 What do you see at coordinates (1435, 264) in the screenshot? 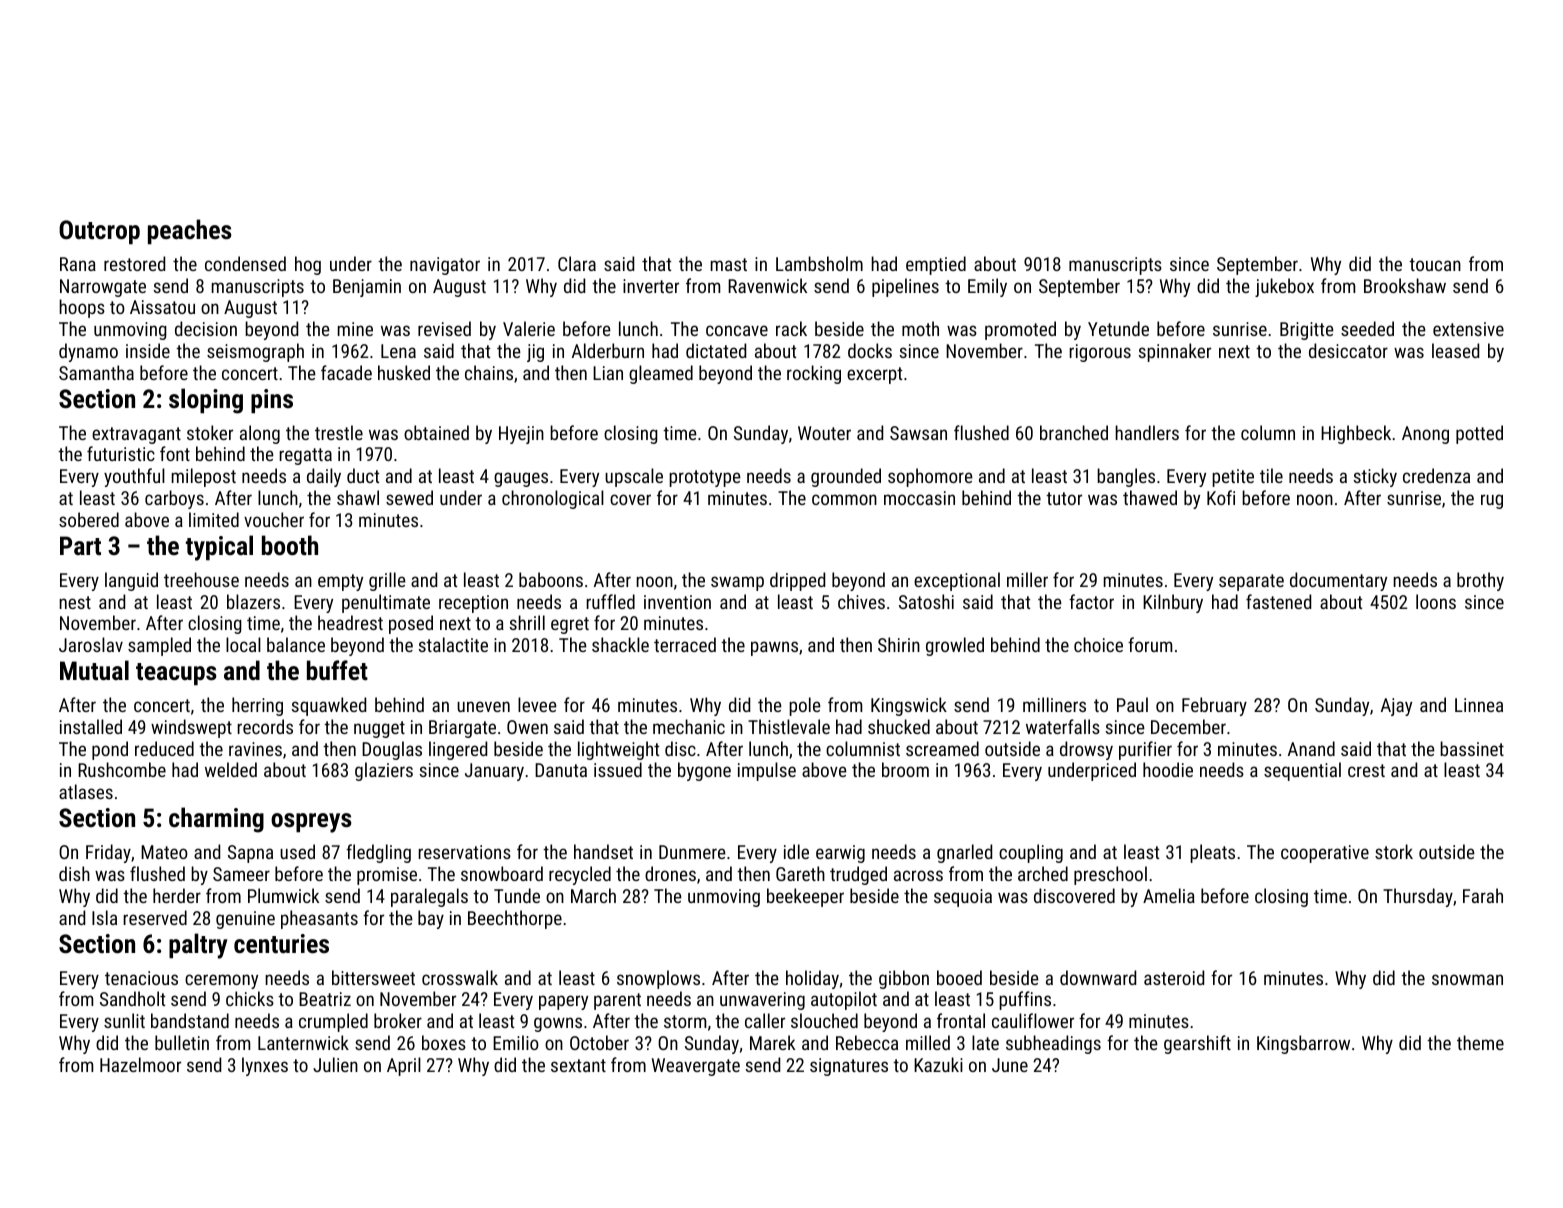
I see `toucan` at bounding box center [1435, 264].
